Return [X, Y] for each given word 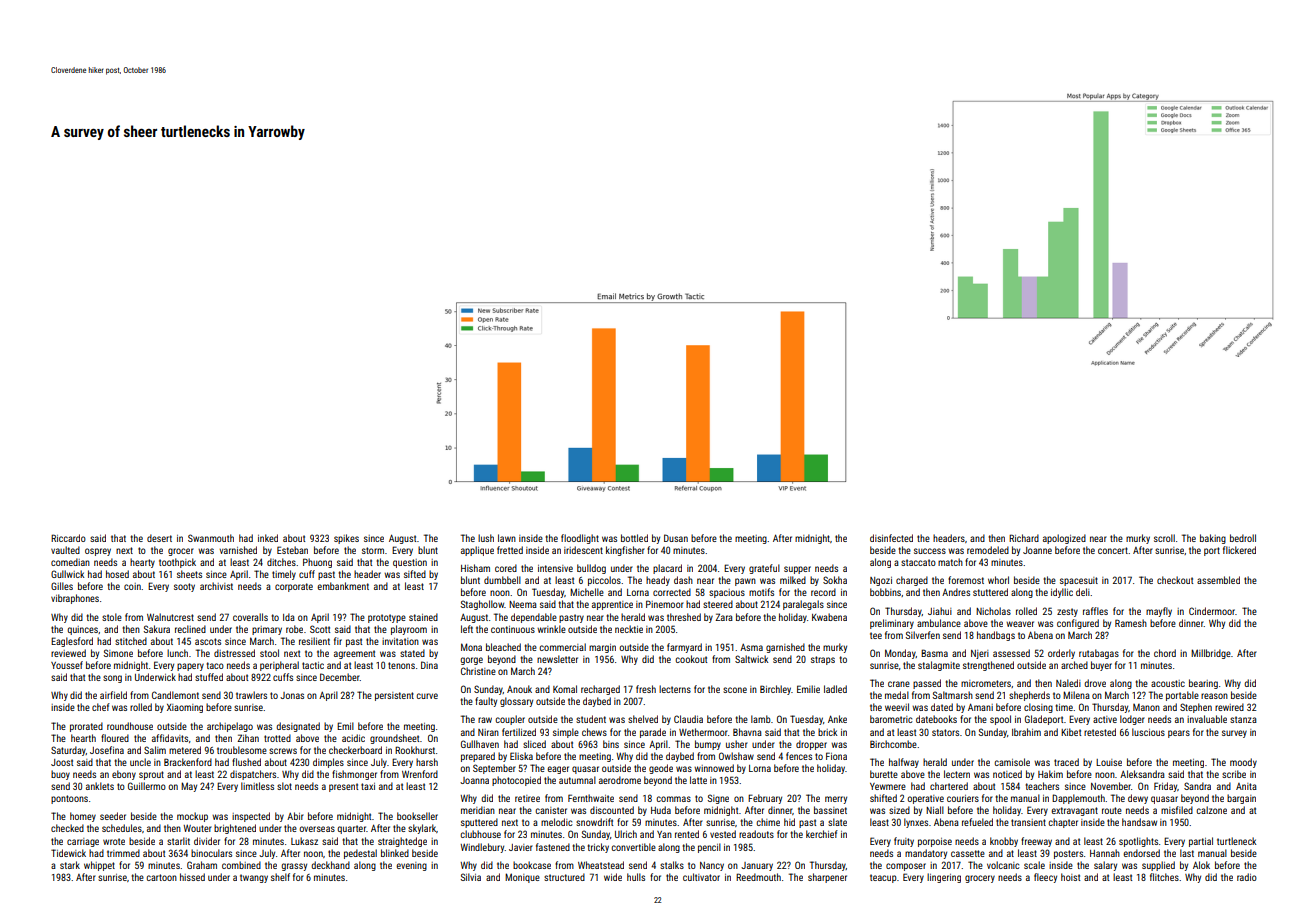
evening [411, 866]
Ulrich [626, 834]
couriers [963, 798]
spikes [346, 539]
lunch [177, 653]
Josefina [107, 750]
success [930, 551]
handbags [996, 636]
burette [884, 774]
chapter [1063, 823]
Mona [471, 647]
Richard [1024, 538]
